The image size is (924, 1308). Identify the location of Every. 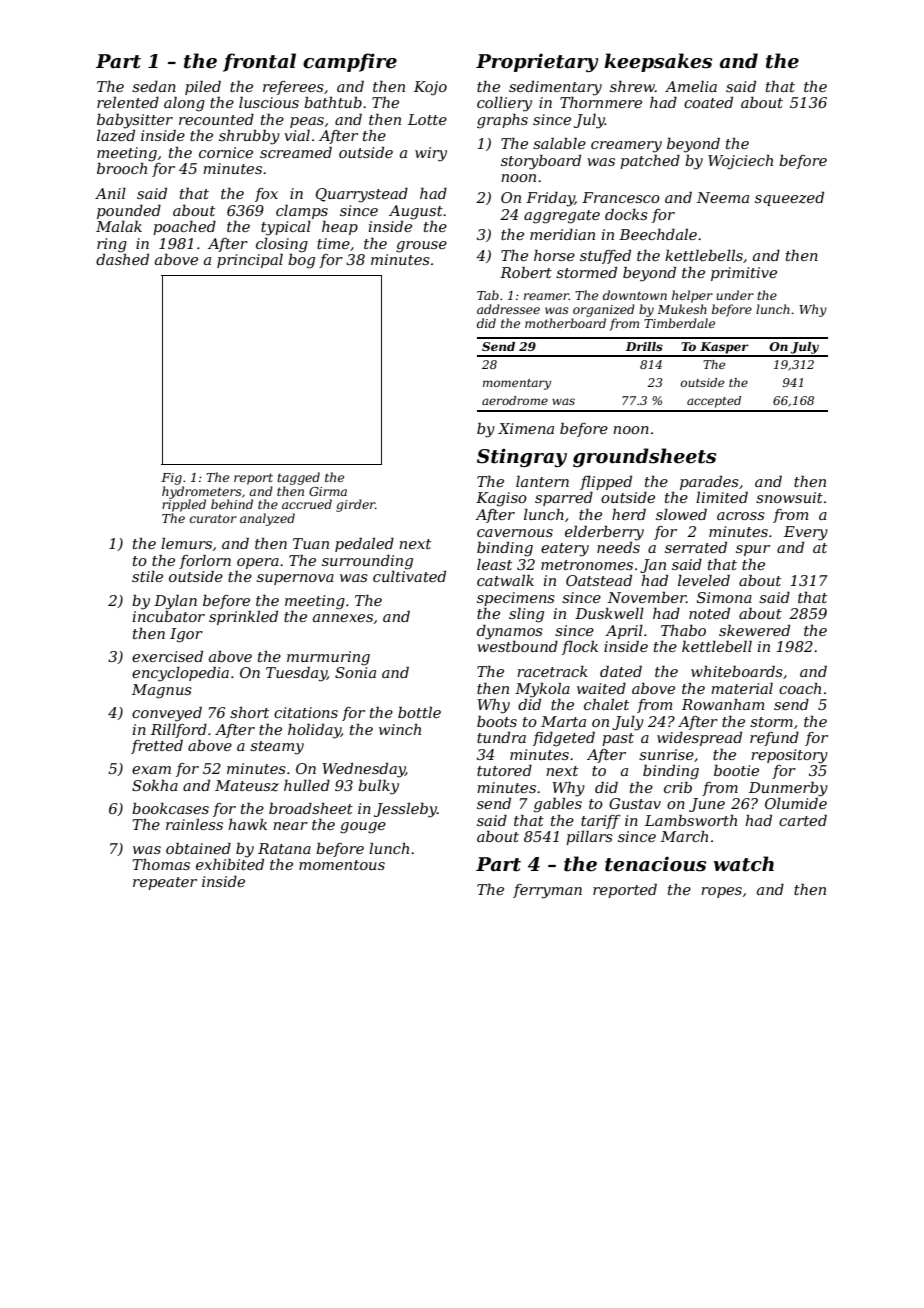
(806, 533).
